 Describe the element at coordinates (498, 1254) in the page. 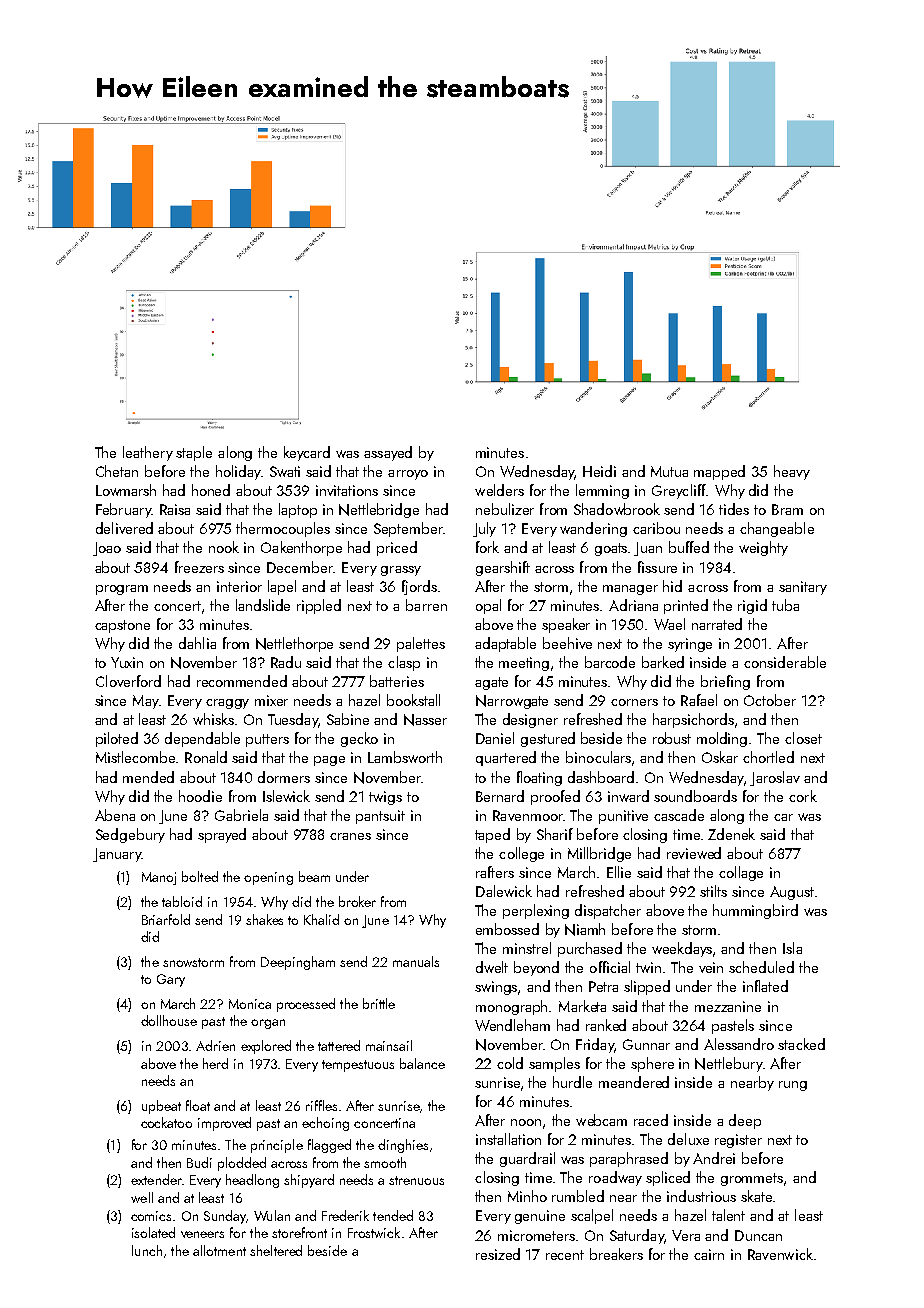

I see `resized` at that location.
